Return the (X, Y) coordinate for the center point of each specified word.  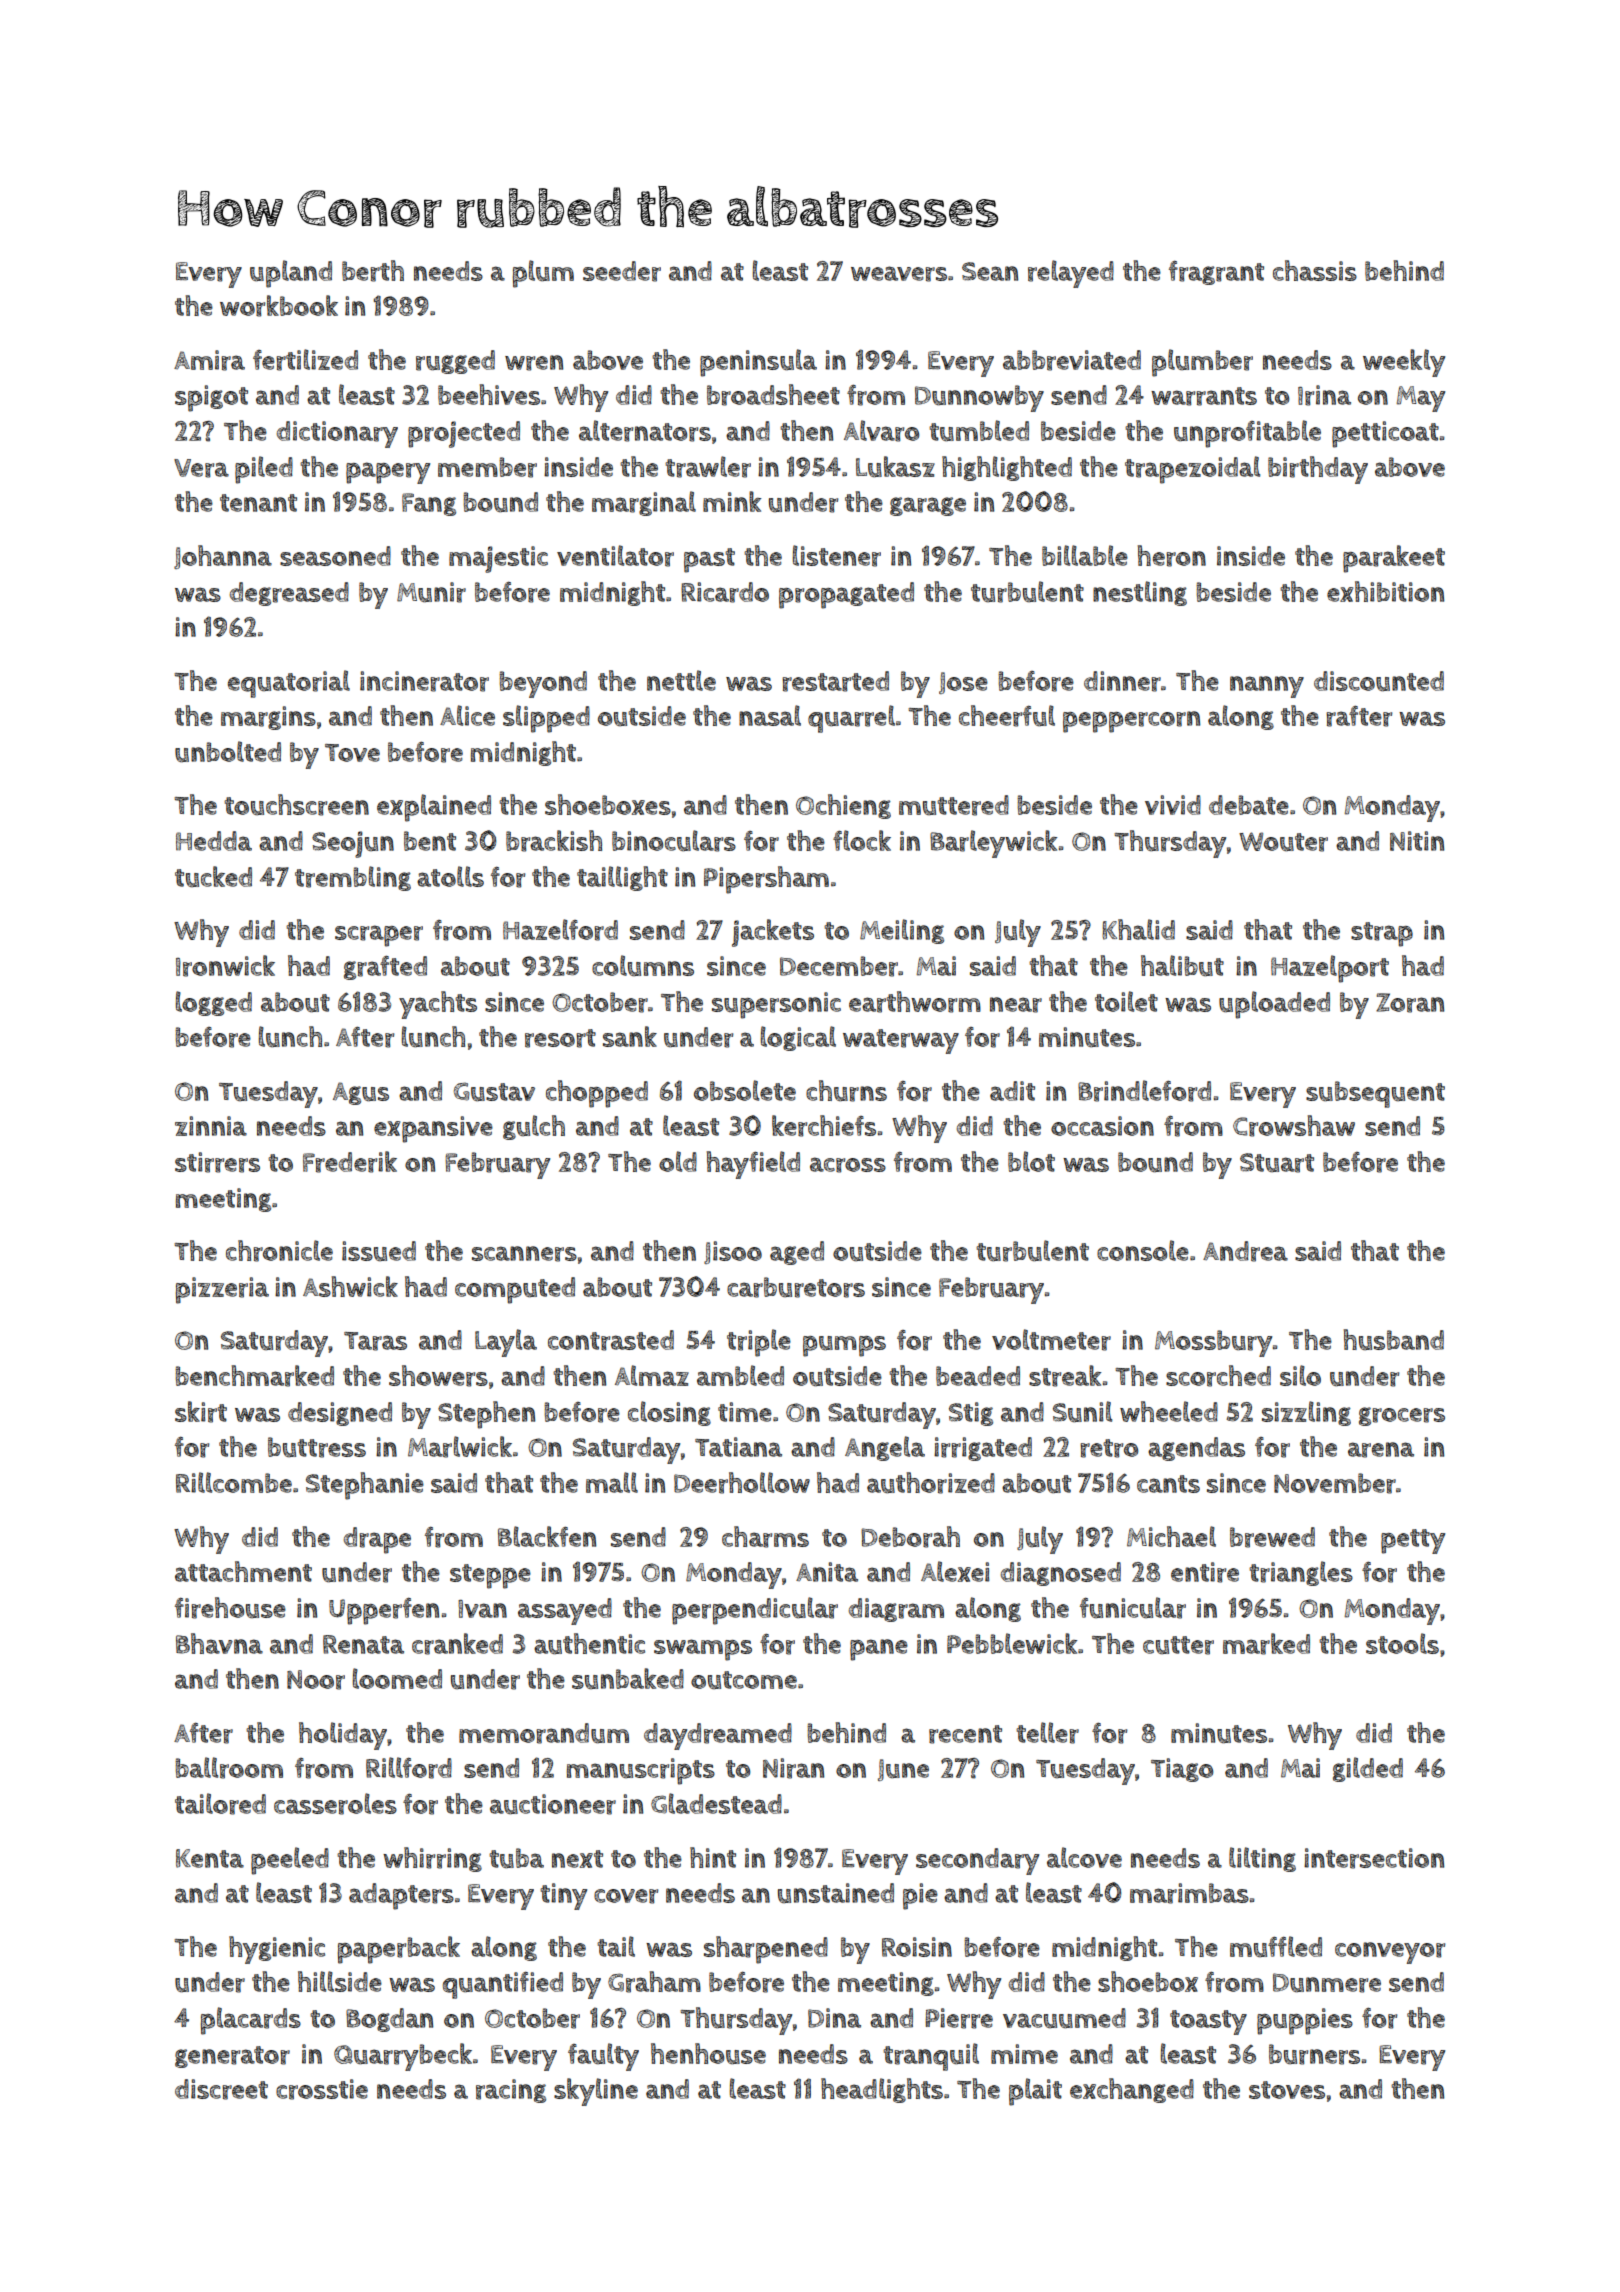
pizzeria (222, 1290)
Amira (209, 360)
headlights (882, 2090)
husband (1394, 1340)
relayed (1071, 274)
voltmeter (1051, 1340)
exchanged (1132, 2090)
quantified (503, 1985)
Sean (990, 271)
